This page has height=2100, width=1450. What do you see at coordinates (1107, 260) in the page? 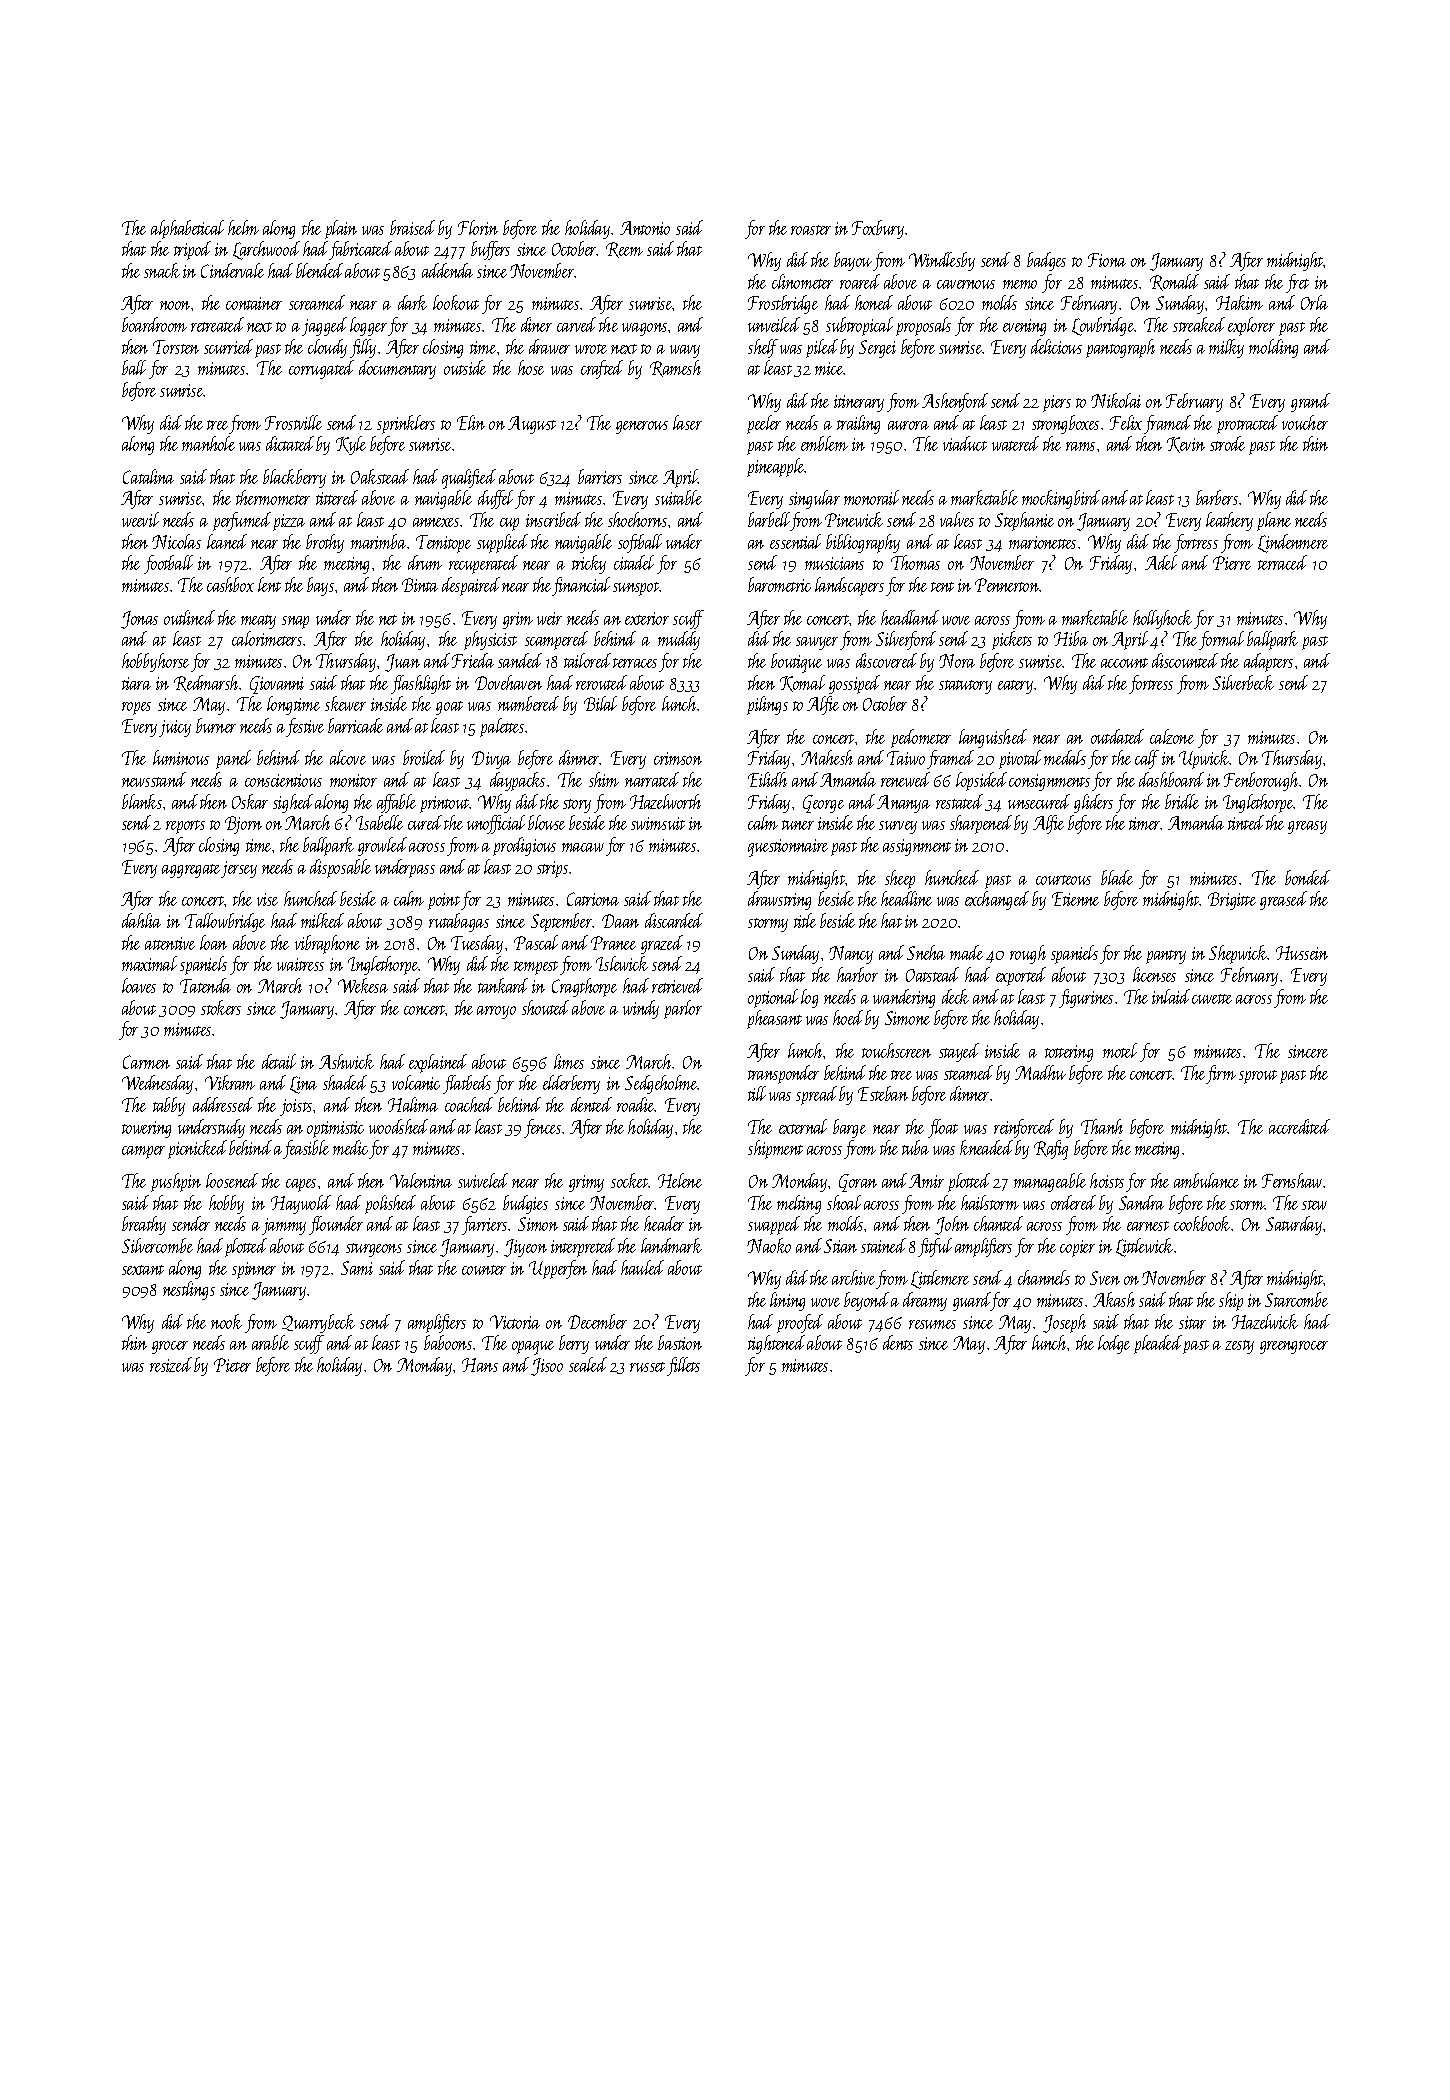
I see `Fiona` at bounding box center [1107, 260].
